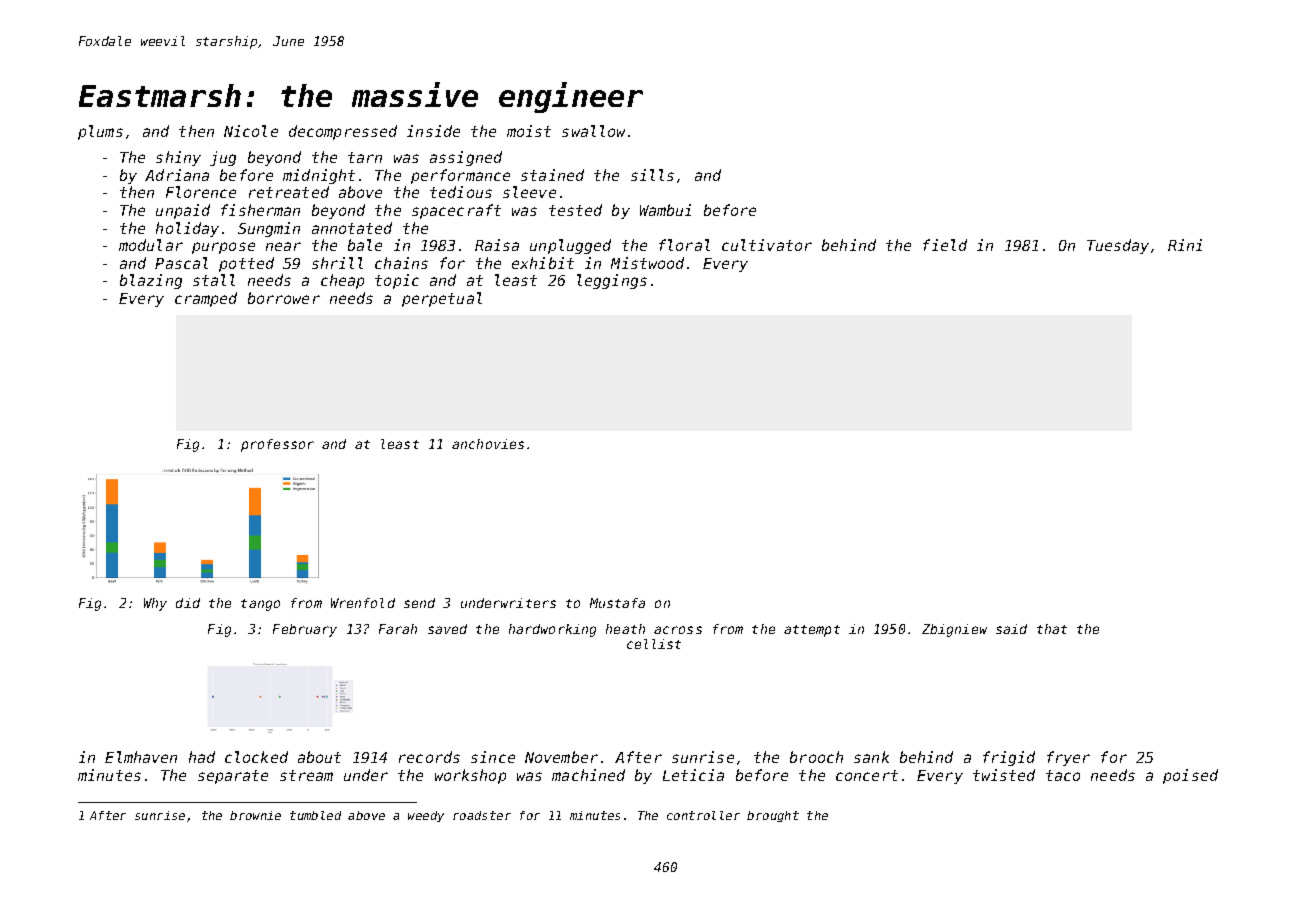  Describe the element at coordinates (575, 210) in the screenshot. I see `tested` at that location.
